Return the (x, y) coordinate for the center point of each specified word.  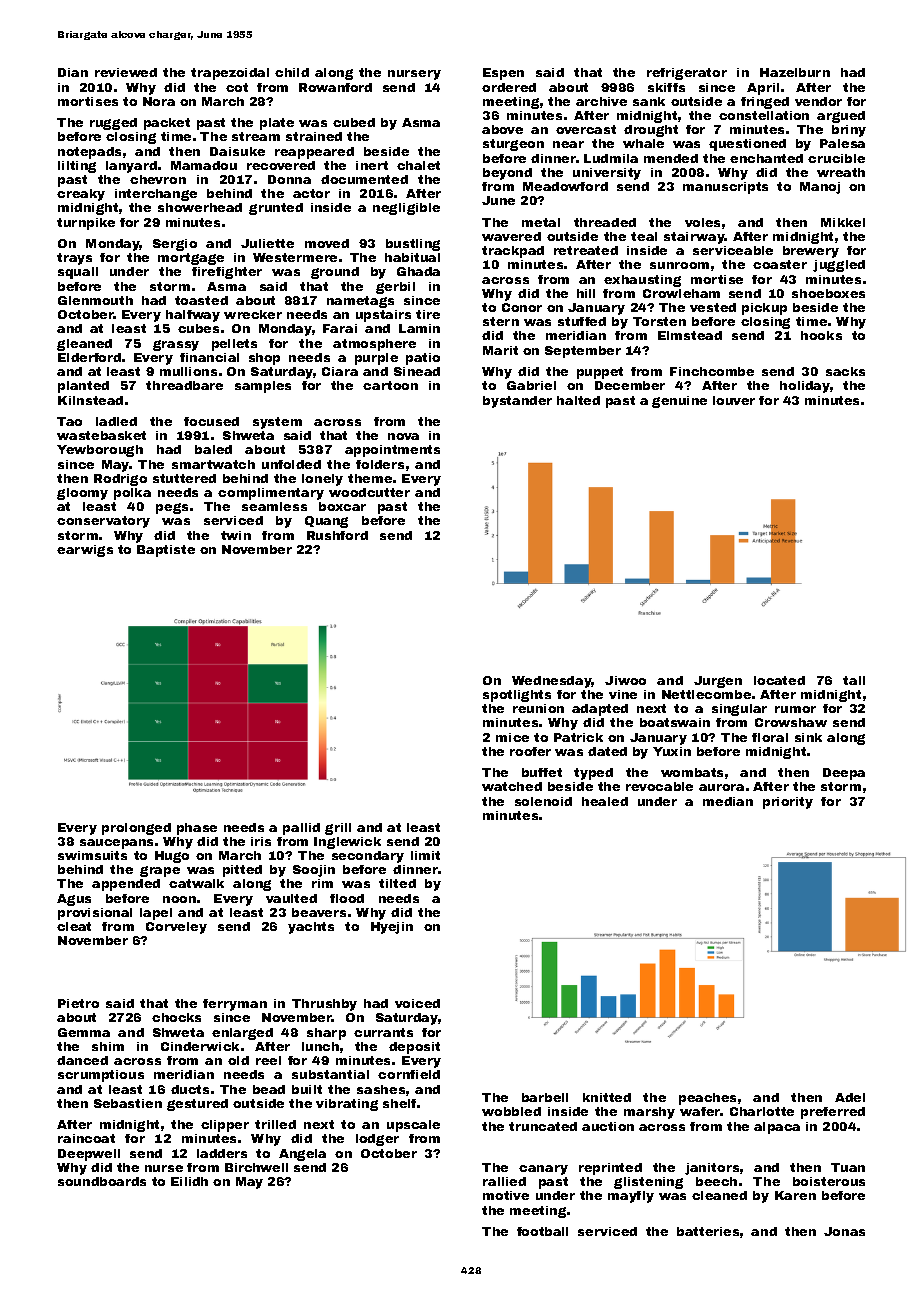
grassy (176, 345)
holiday (805, 387)
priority (788, 803)
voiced (417, 1003)
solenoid (543, 801)
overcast (586, 129)
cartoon (390, 385)
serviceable (733, 250)
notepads (89, 153)
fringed (765, 103)
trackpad (513, 252)
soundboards (102, 1181)
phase (197, 829)
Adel (850, 1097)
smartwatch (213, 464)
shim (108, 1046)
